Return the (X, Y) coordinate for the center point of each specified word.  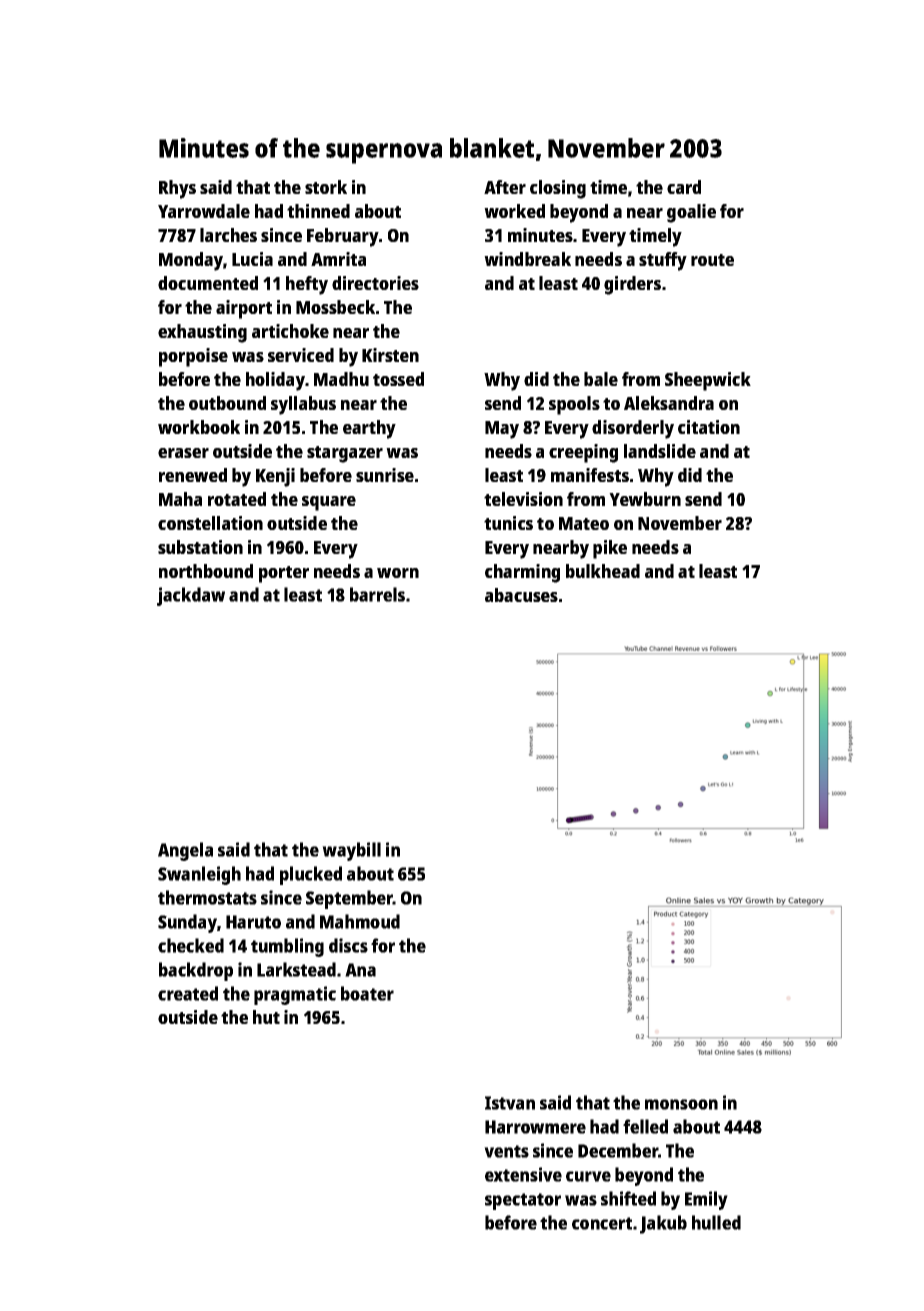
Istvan (510, 1103)
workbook (199, 427)
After (505, 187)
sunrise (385, 475)
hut (266, 1017)
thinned (318, 211)
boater (367, 993)
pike (610, 549)
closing (558, 189)
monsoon (681, 1104)
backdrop (196, 971)
